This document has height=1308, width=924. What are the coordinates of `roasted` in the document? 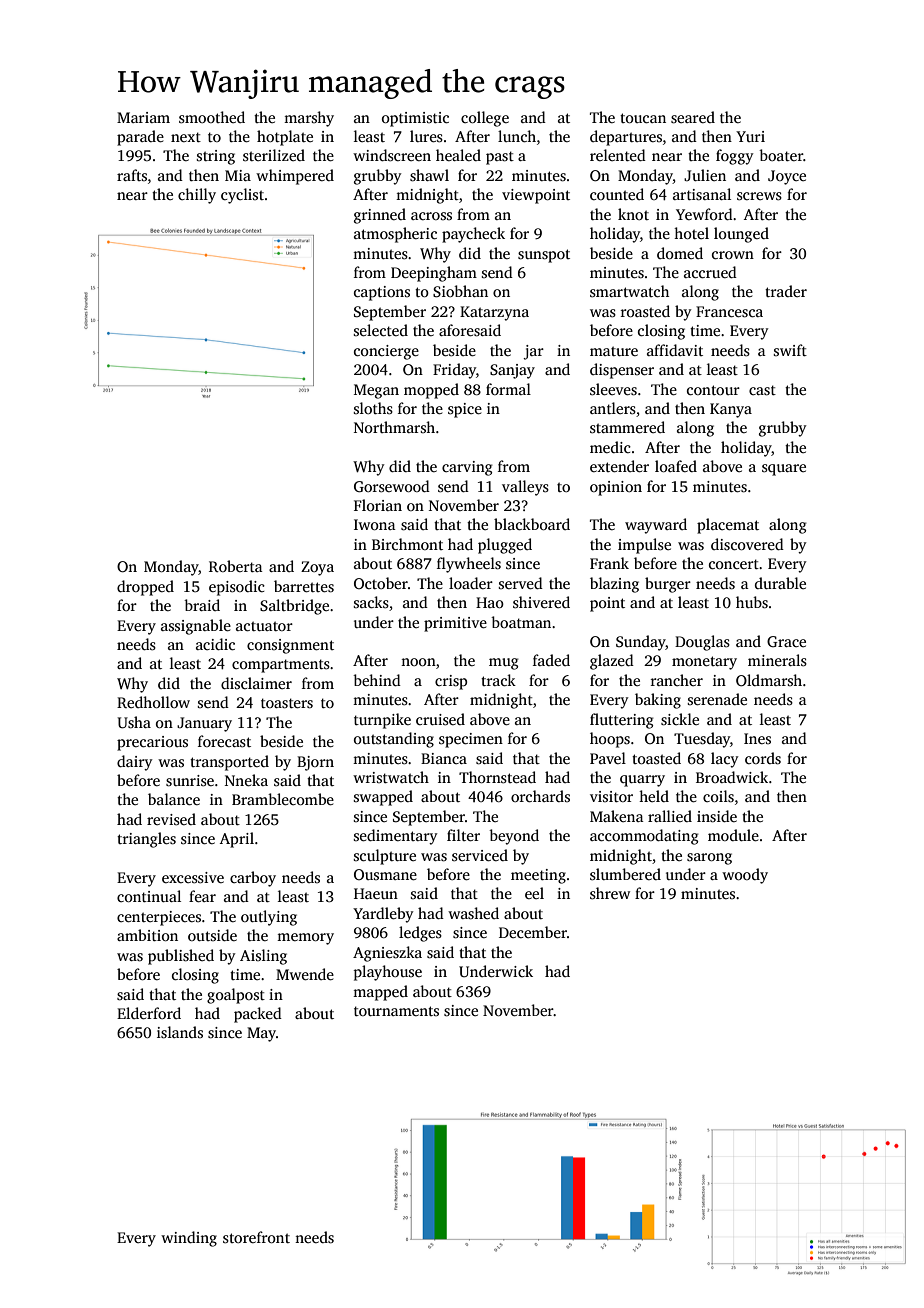 It's located at (645, 311).
